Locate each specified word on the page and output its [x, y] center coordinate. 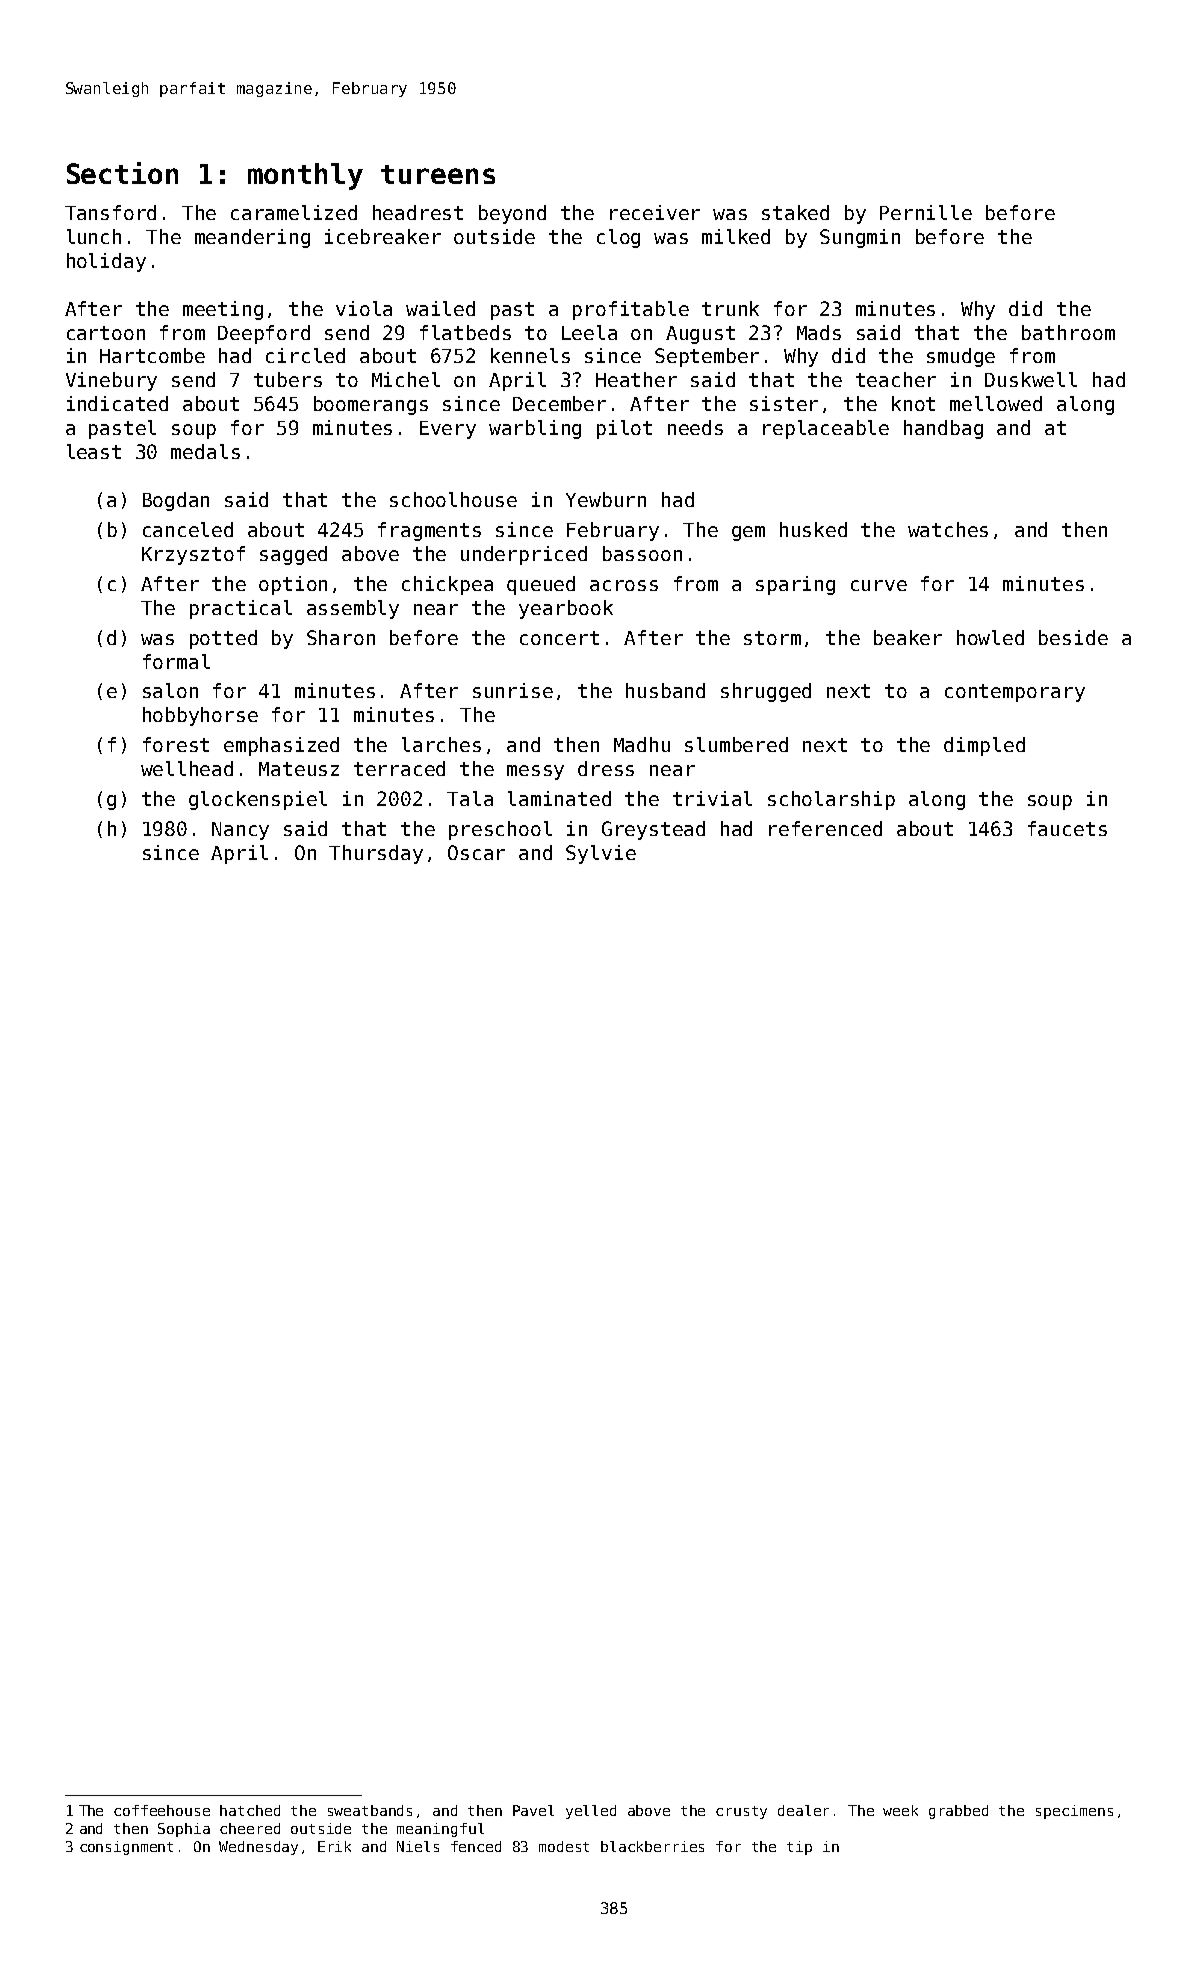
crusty [741, 1812]
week [900, 1810]
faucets [1067, 828]
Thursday [376, 854]
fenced [476, 1846]
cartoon [106, 333]
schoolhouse [453, 499]
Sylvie [601, 854]
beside [1073, 637]
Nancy [240, 831]
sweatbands [370, 1810]
